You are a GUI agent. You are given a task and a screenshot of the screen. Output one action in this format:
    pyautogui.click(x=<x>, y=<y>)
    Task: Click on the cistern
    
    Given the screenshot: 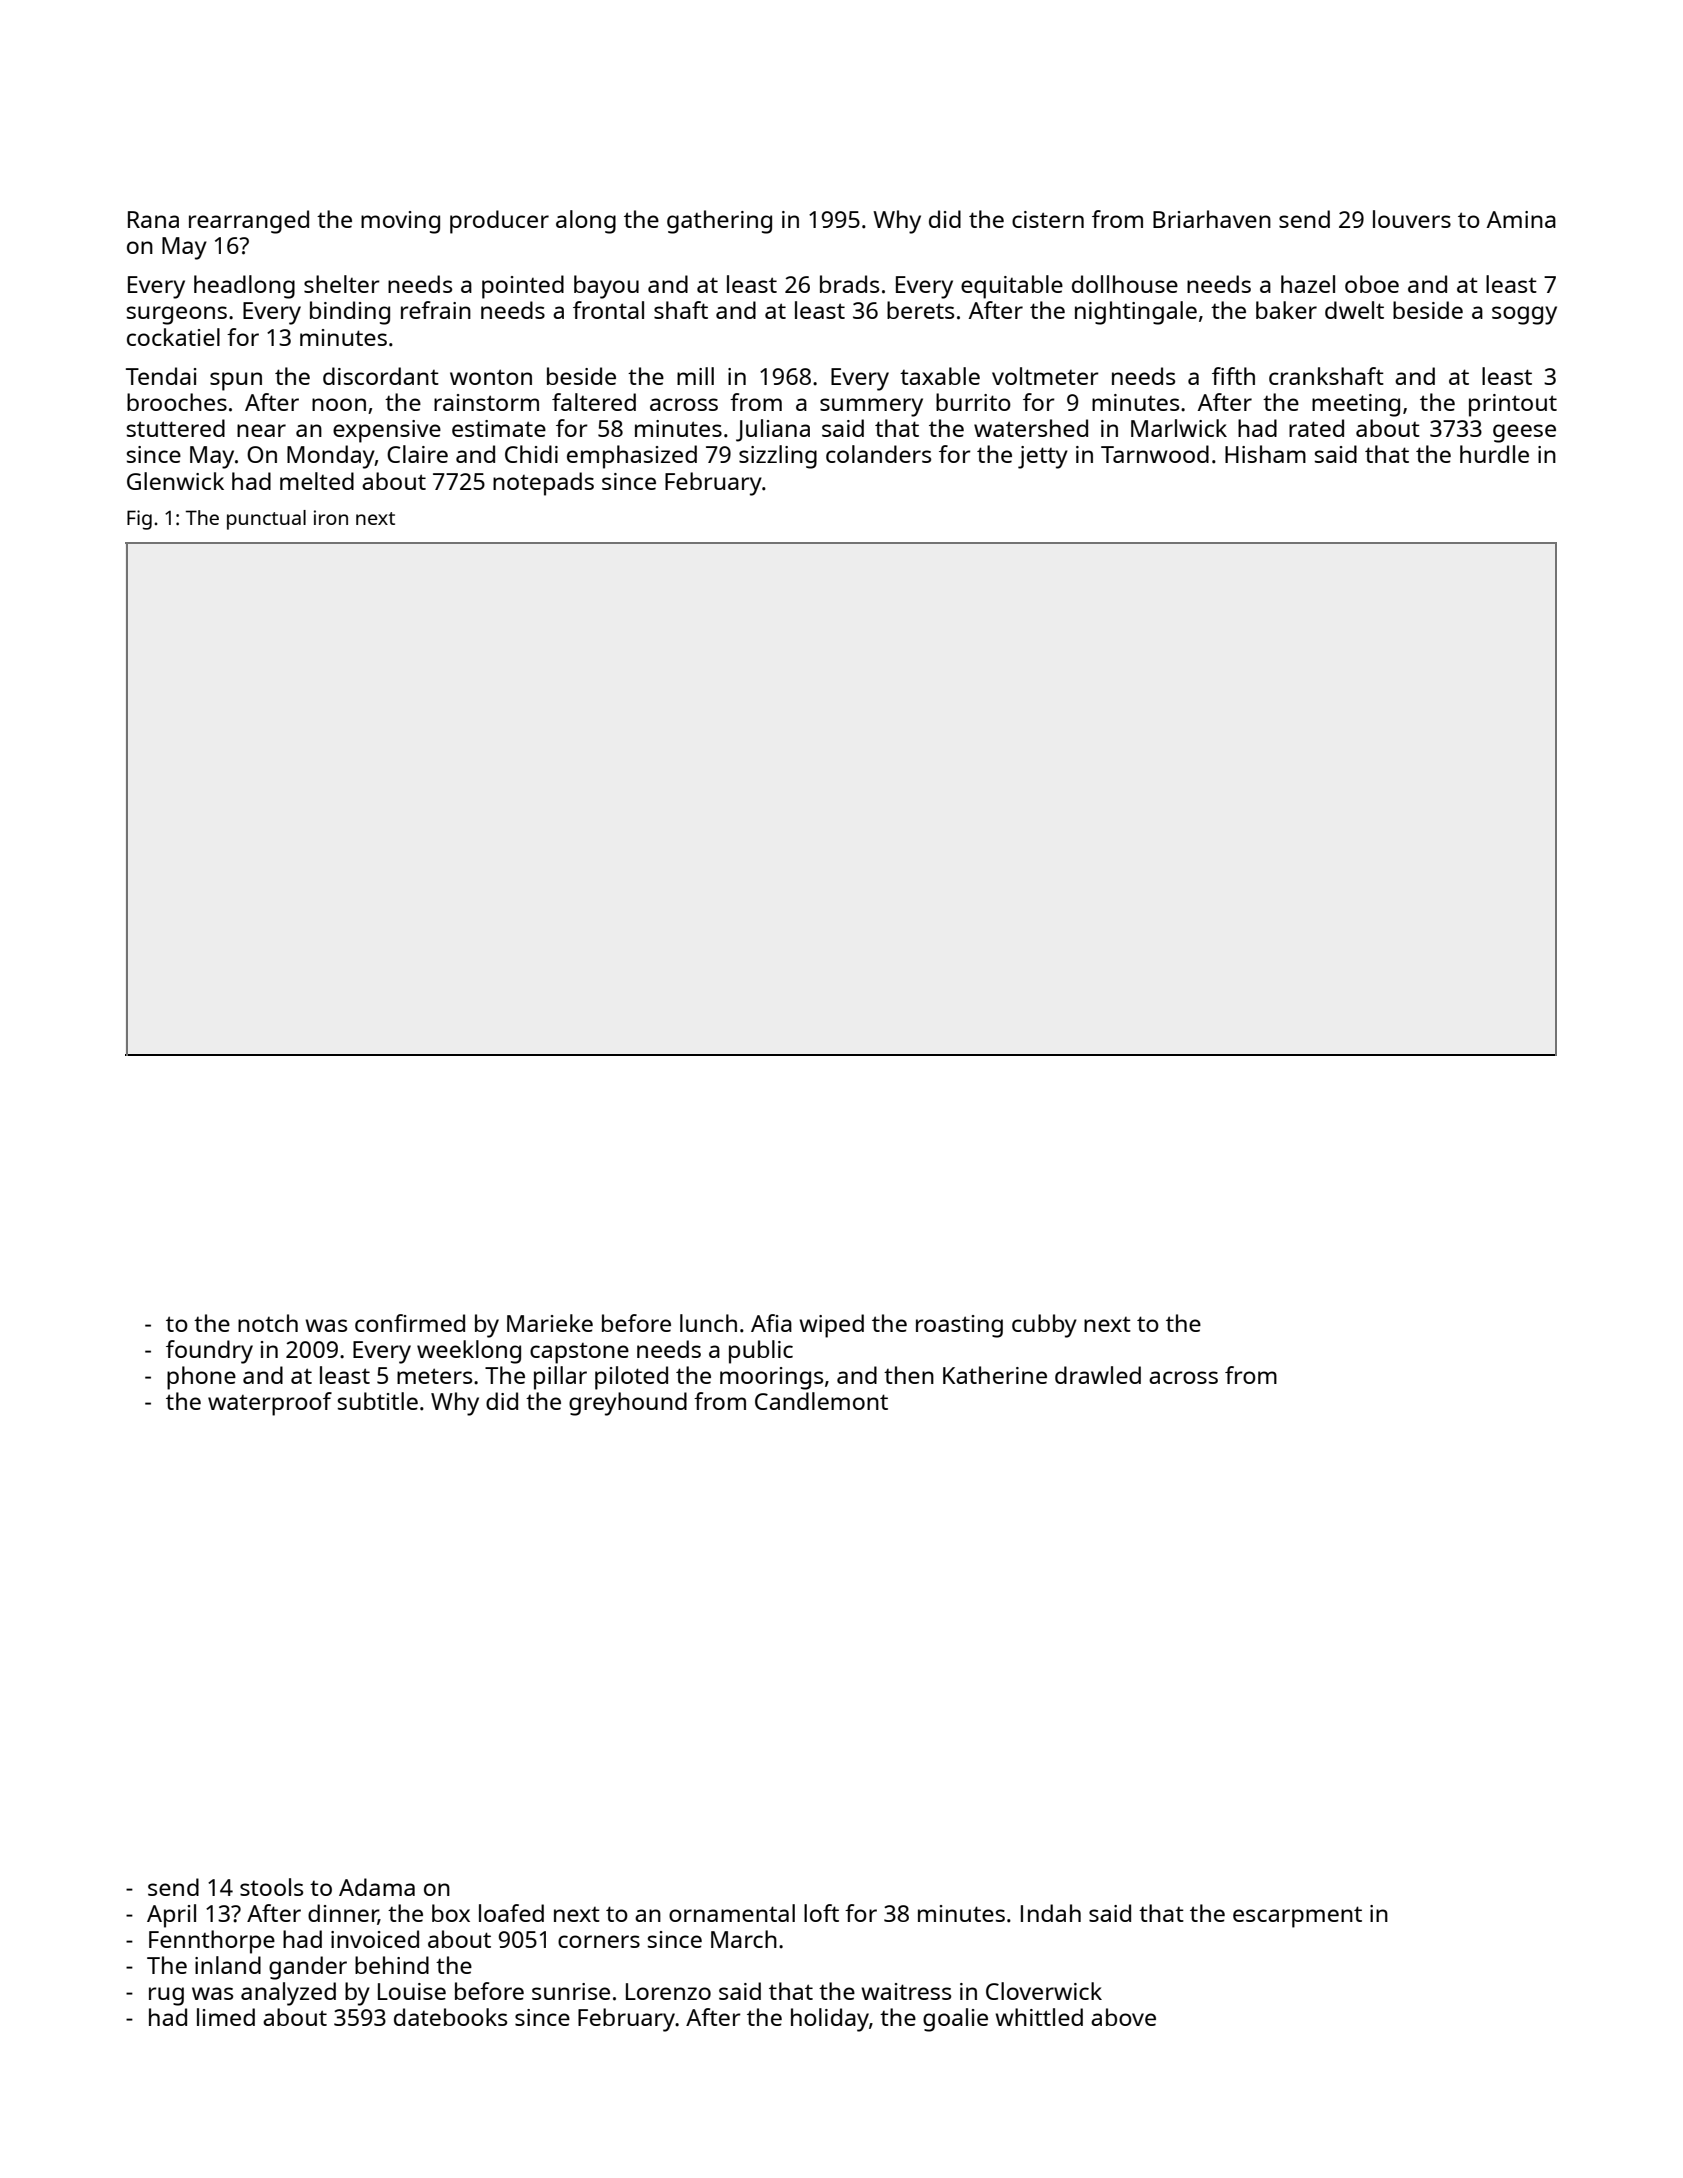 What is the action you would take?
    pyautogui.click(x=1048, y=219)
